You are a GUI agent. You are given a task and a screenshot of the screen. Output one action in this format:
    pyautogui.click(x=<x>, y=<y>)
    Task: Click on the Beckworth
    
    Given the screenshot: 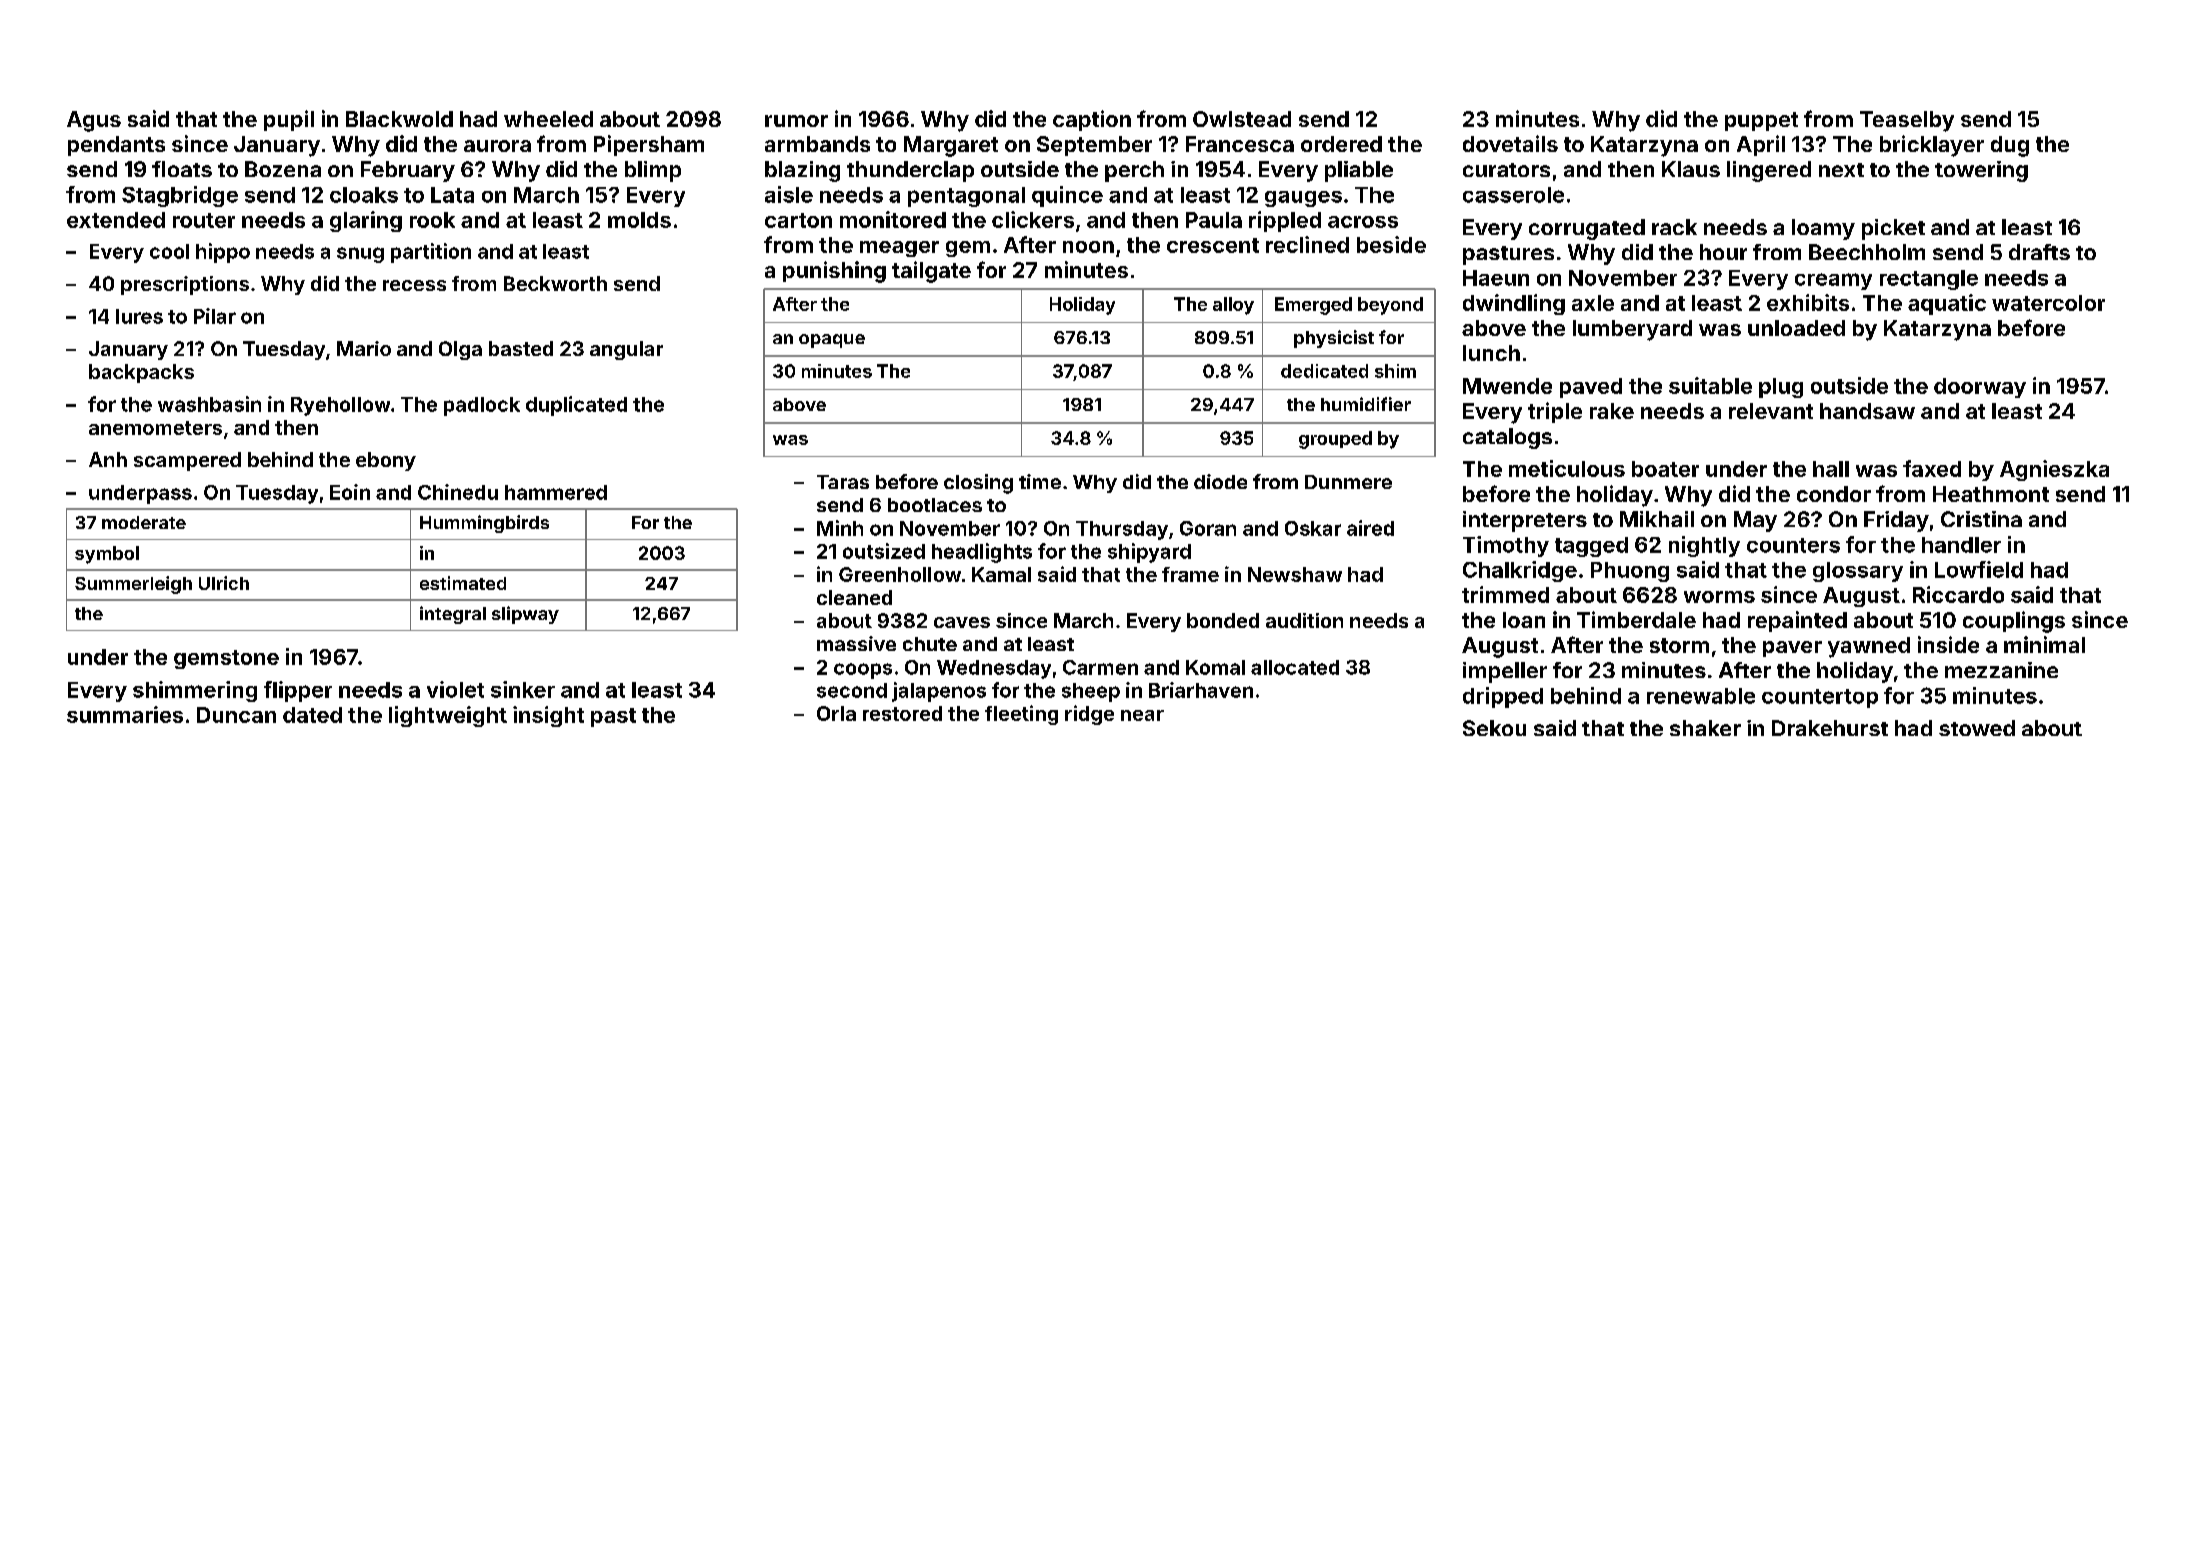 What is the action you would take?
    pyautogui.click(x=555, y=283)
